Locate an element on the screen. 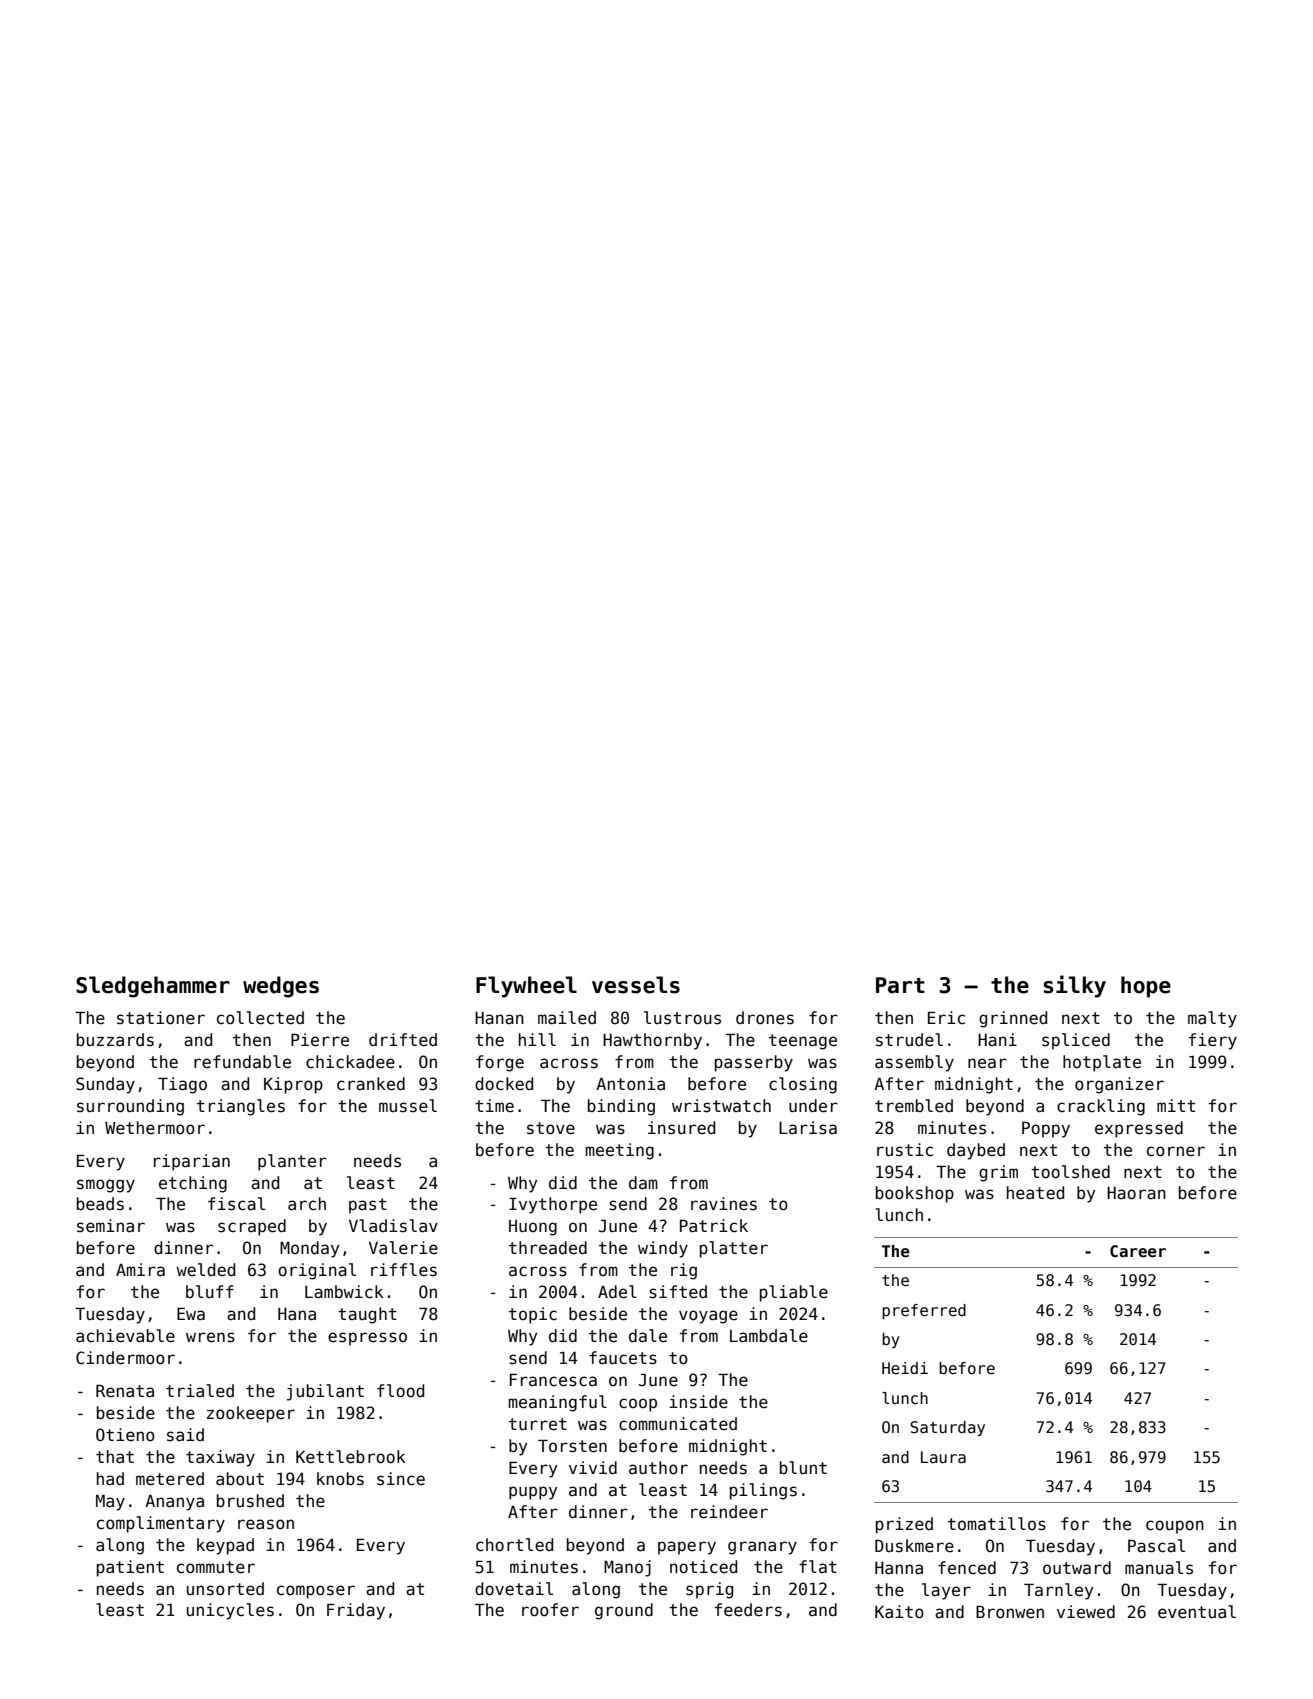  Laura is located at coordinates (943, 1457).
